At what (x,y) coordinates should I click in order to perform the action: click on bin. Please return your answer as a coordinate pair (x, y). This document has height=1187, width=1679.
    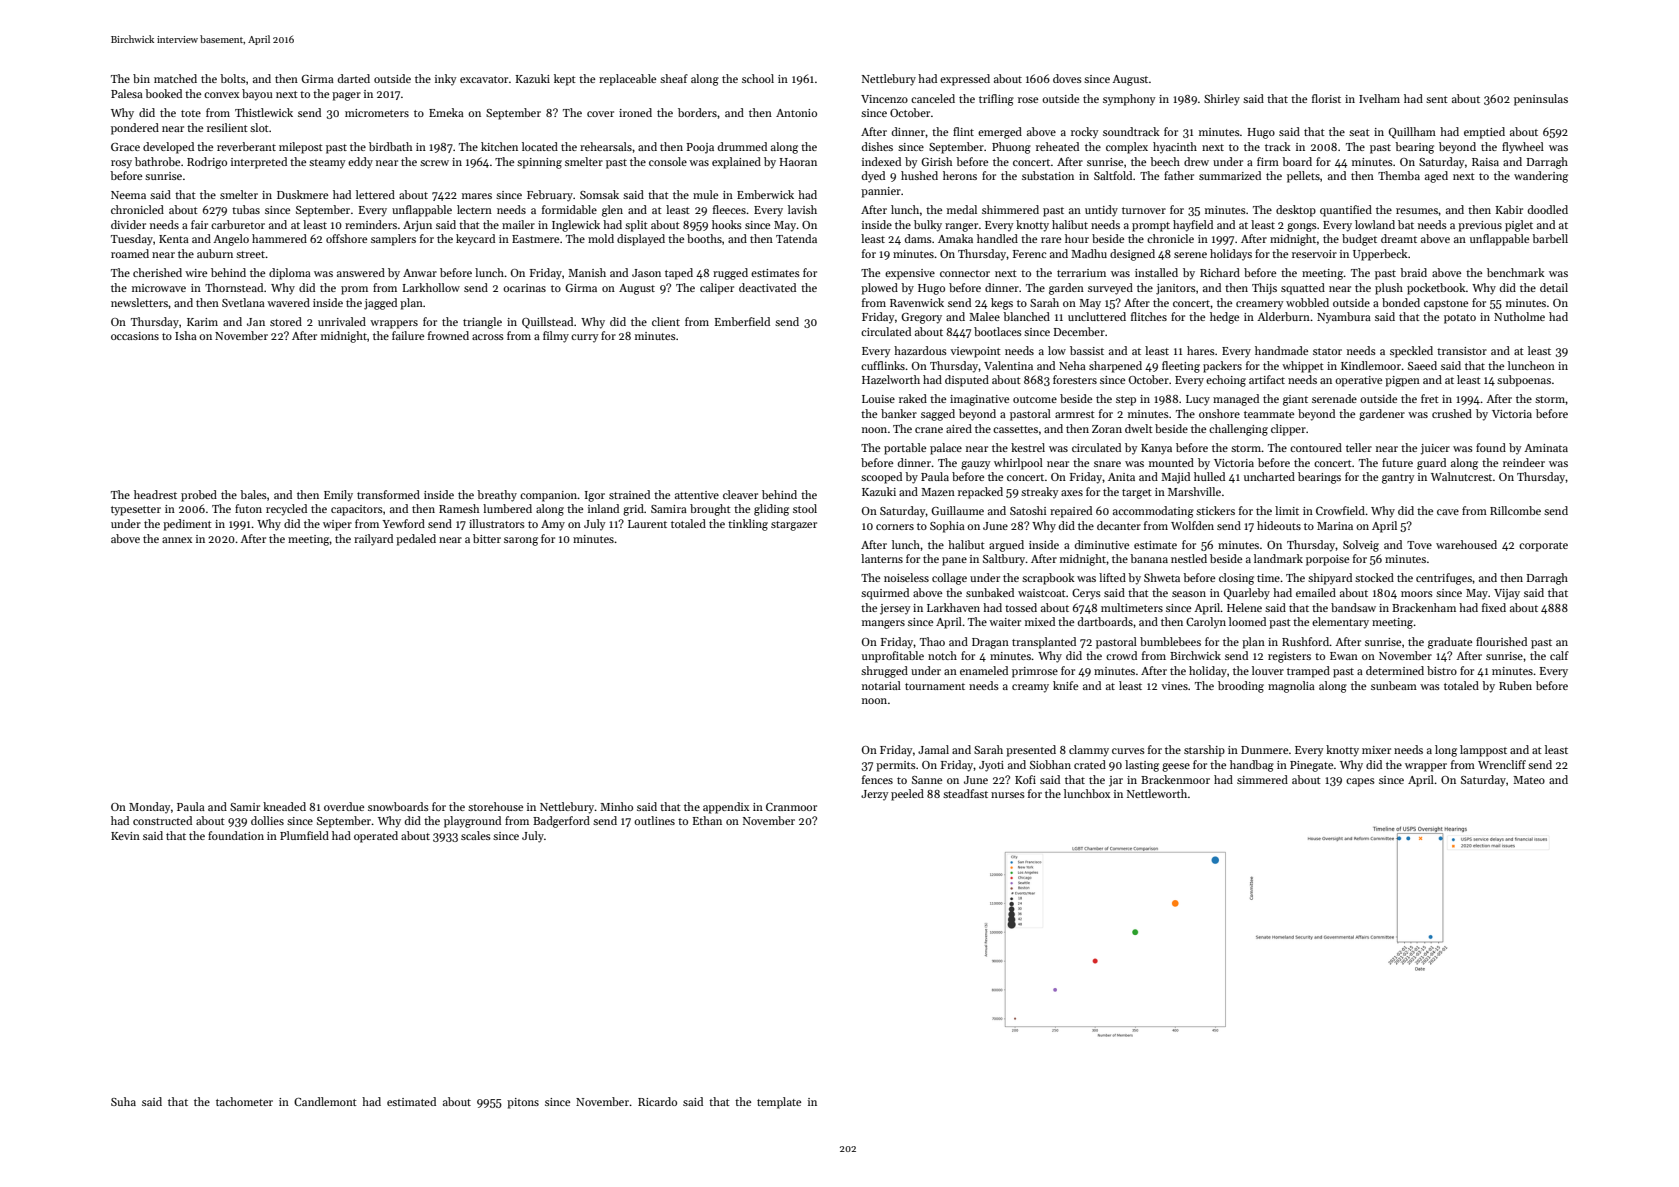
    Looking at the image, I should click on (141, 78).
